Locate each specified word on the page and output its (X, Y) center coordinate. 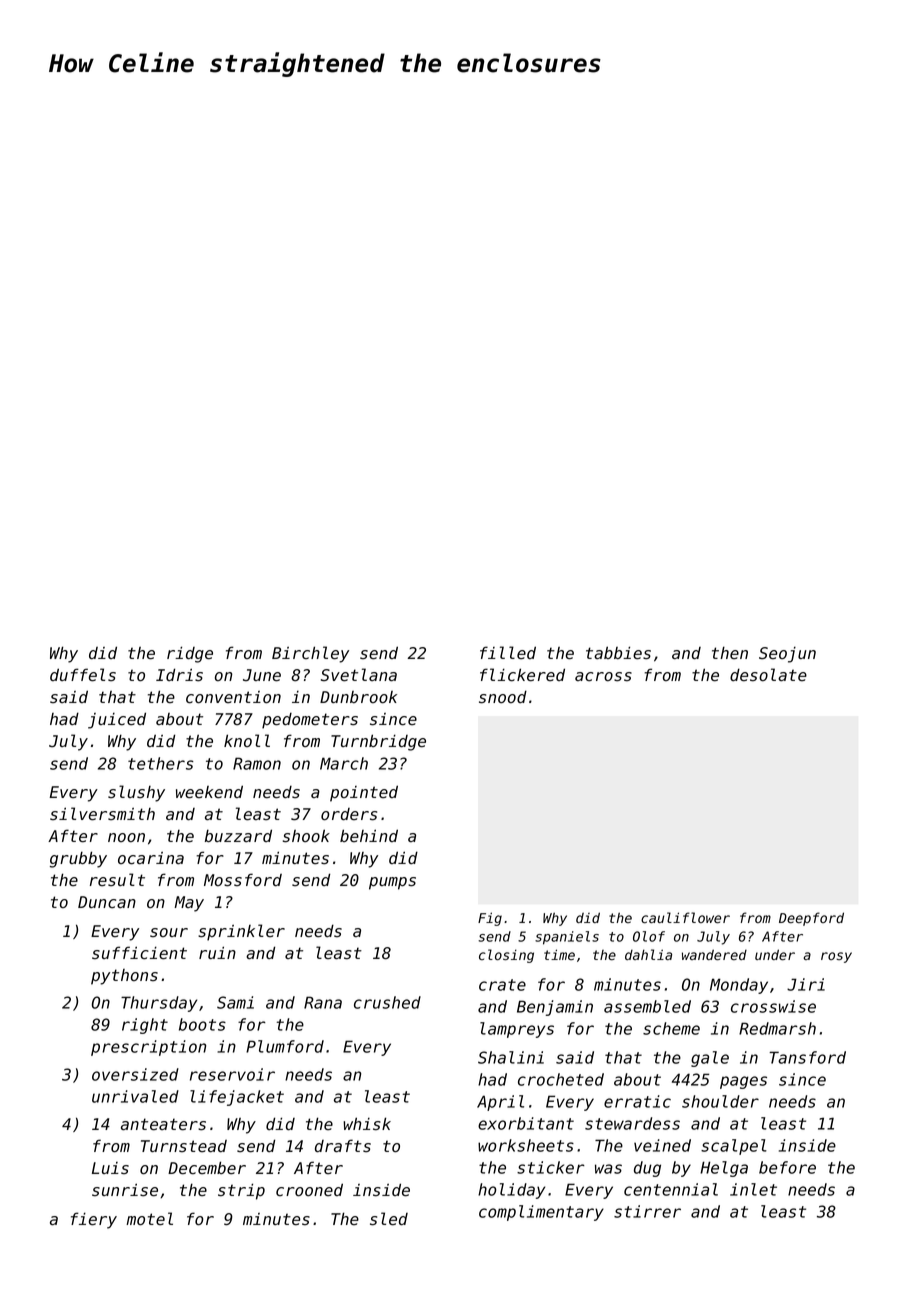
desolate (768, 675)
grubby (78, 859)
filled (508, 653)
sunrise (125, 1190)
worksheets (526, 1145)
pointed (364, 793)
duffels (83, 675)
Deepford (811, 919)
